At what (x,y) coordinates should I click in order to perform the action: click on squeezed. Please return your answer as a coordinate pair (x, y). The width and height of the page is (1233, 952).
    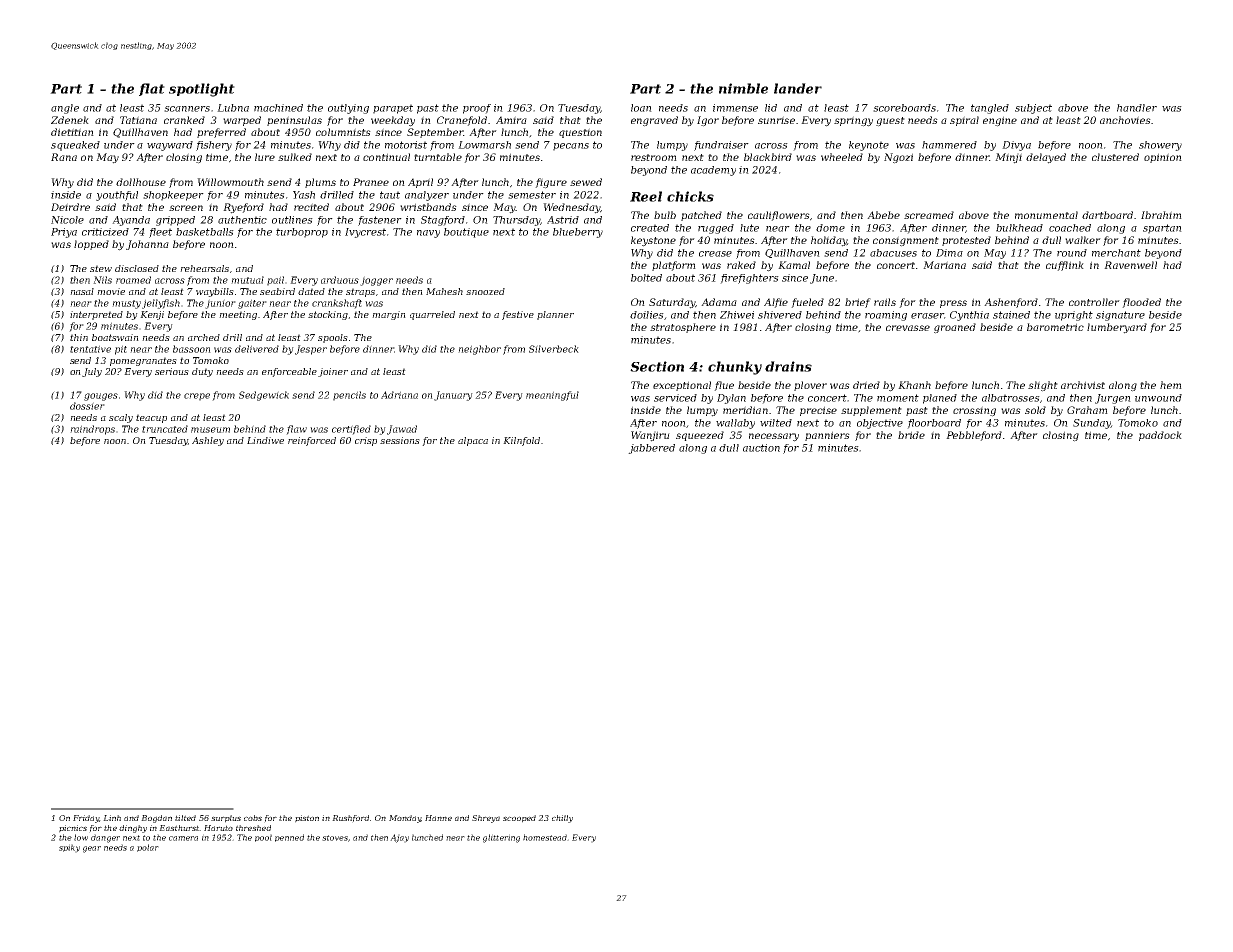
    Looking at the image, I should click on (700, 436).
